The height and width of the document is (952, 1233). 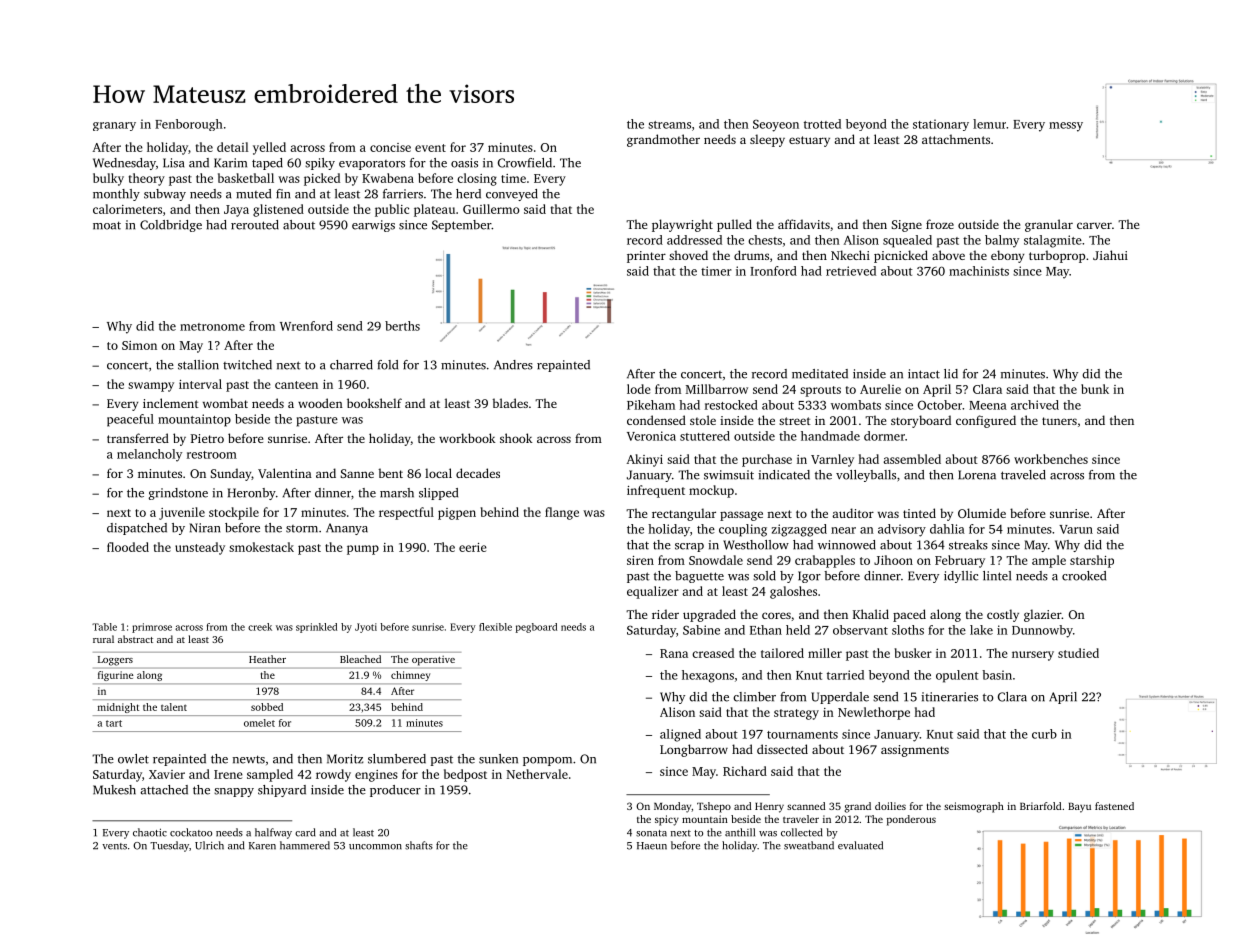 What do you see at coordinates (189, 125) in the document?
I see `Fenborough` at bounding box center [189, 125].
